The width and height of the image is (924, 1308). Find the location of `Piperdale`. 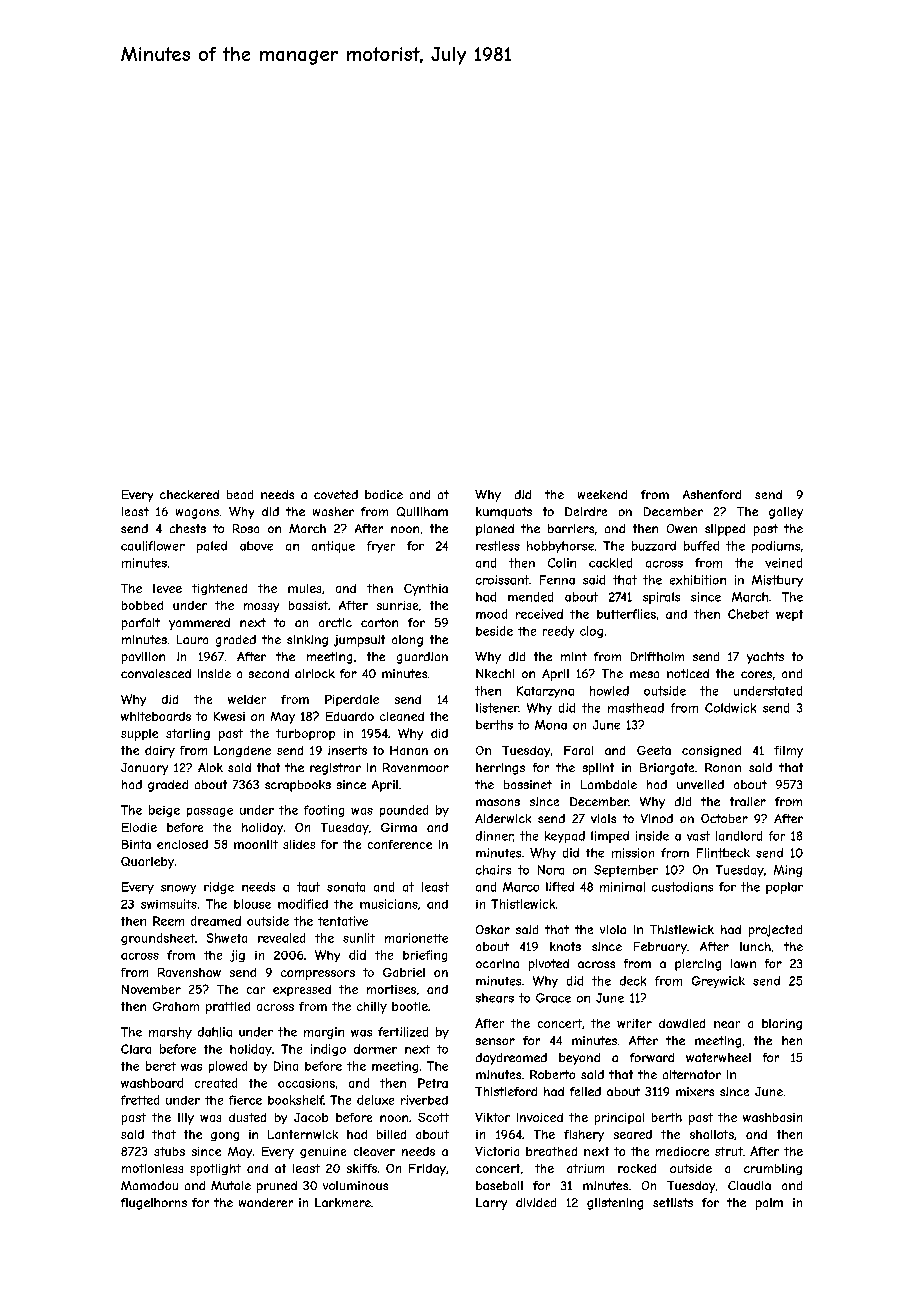

Piperdale is located at coordinates (352, 700).
